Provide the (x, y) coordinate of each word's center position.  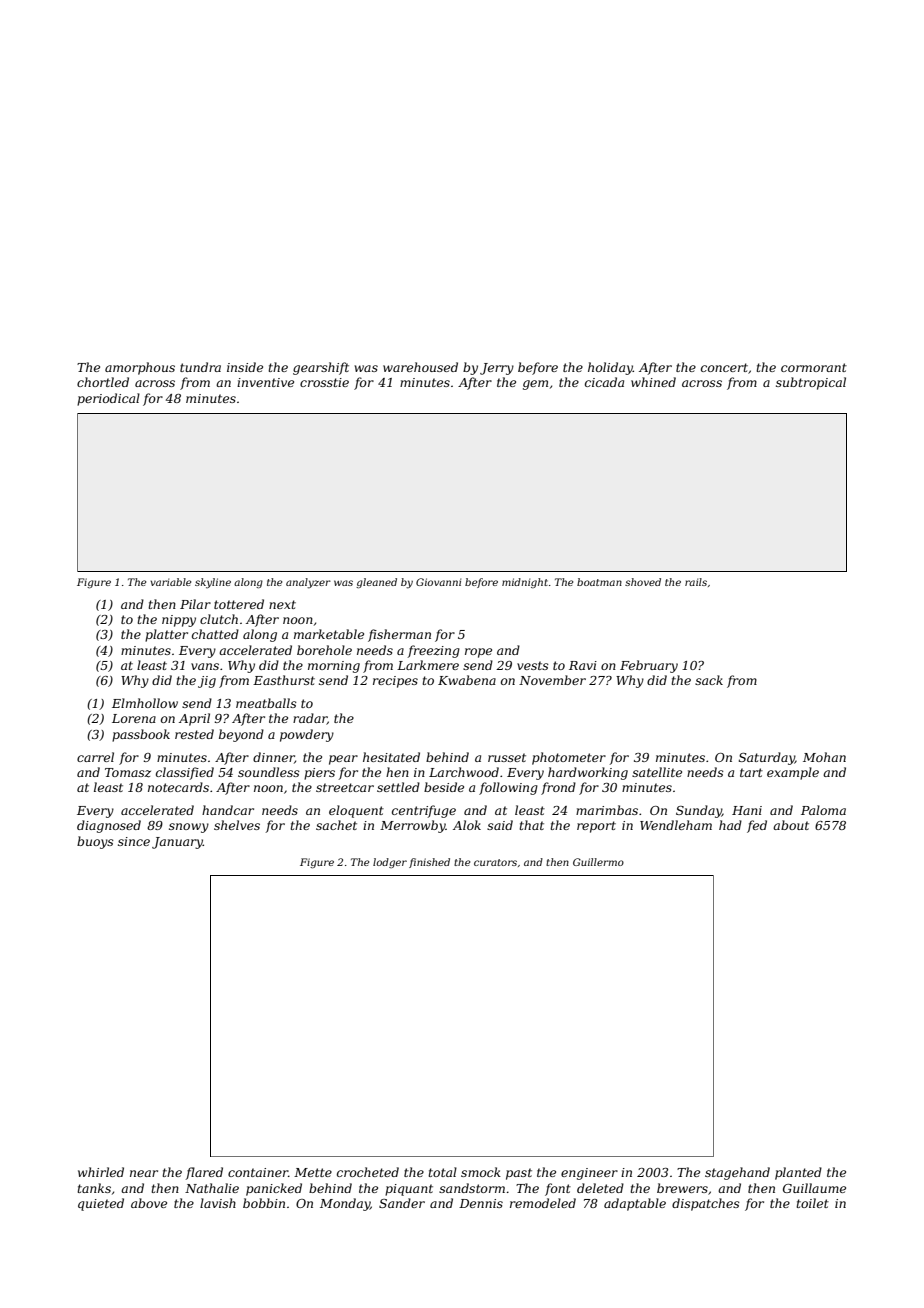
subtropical (811, 383)
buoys (95, 842)
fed (757, 826)
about (791, 825)
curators (495, 862)
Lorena (134, 718)
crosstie (324, 382)
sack (709, 680)
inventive (265, 382)
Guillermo (598, 862)
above (149, 1203)
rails (696, 582)
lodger (390, 863)
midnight (525, 583)
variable (170, 582)
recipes (395, 682)
